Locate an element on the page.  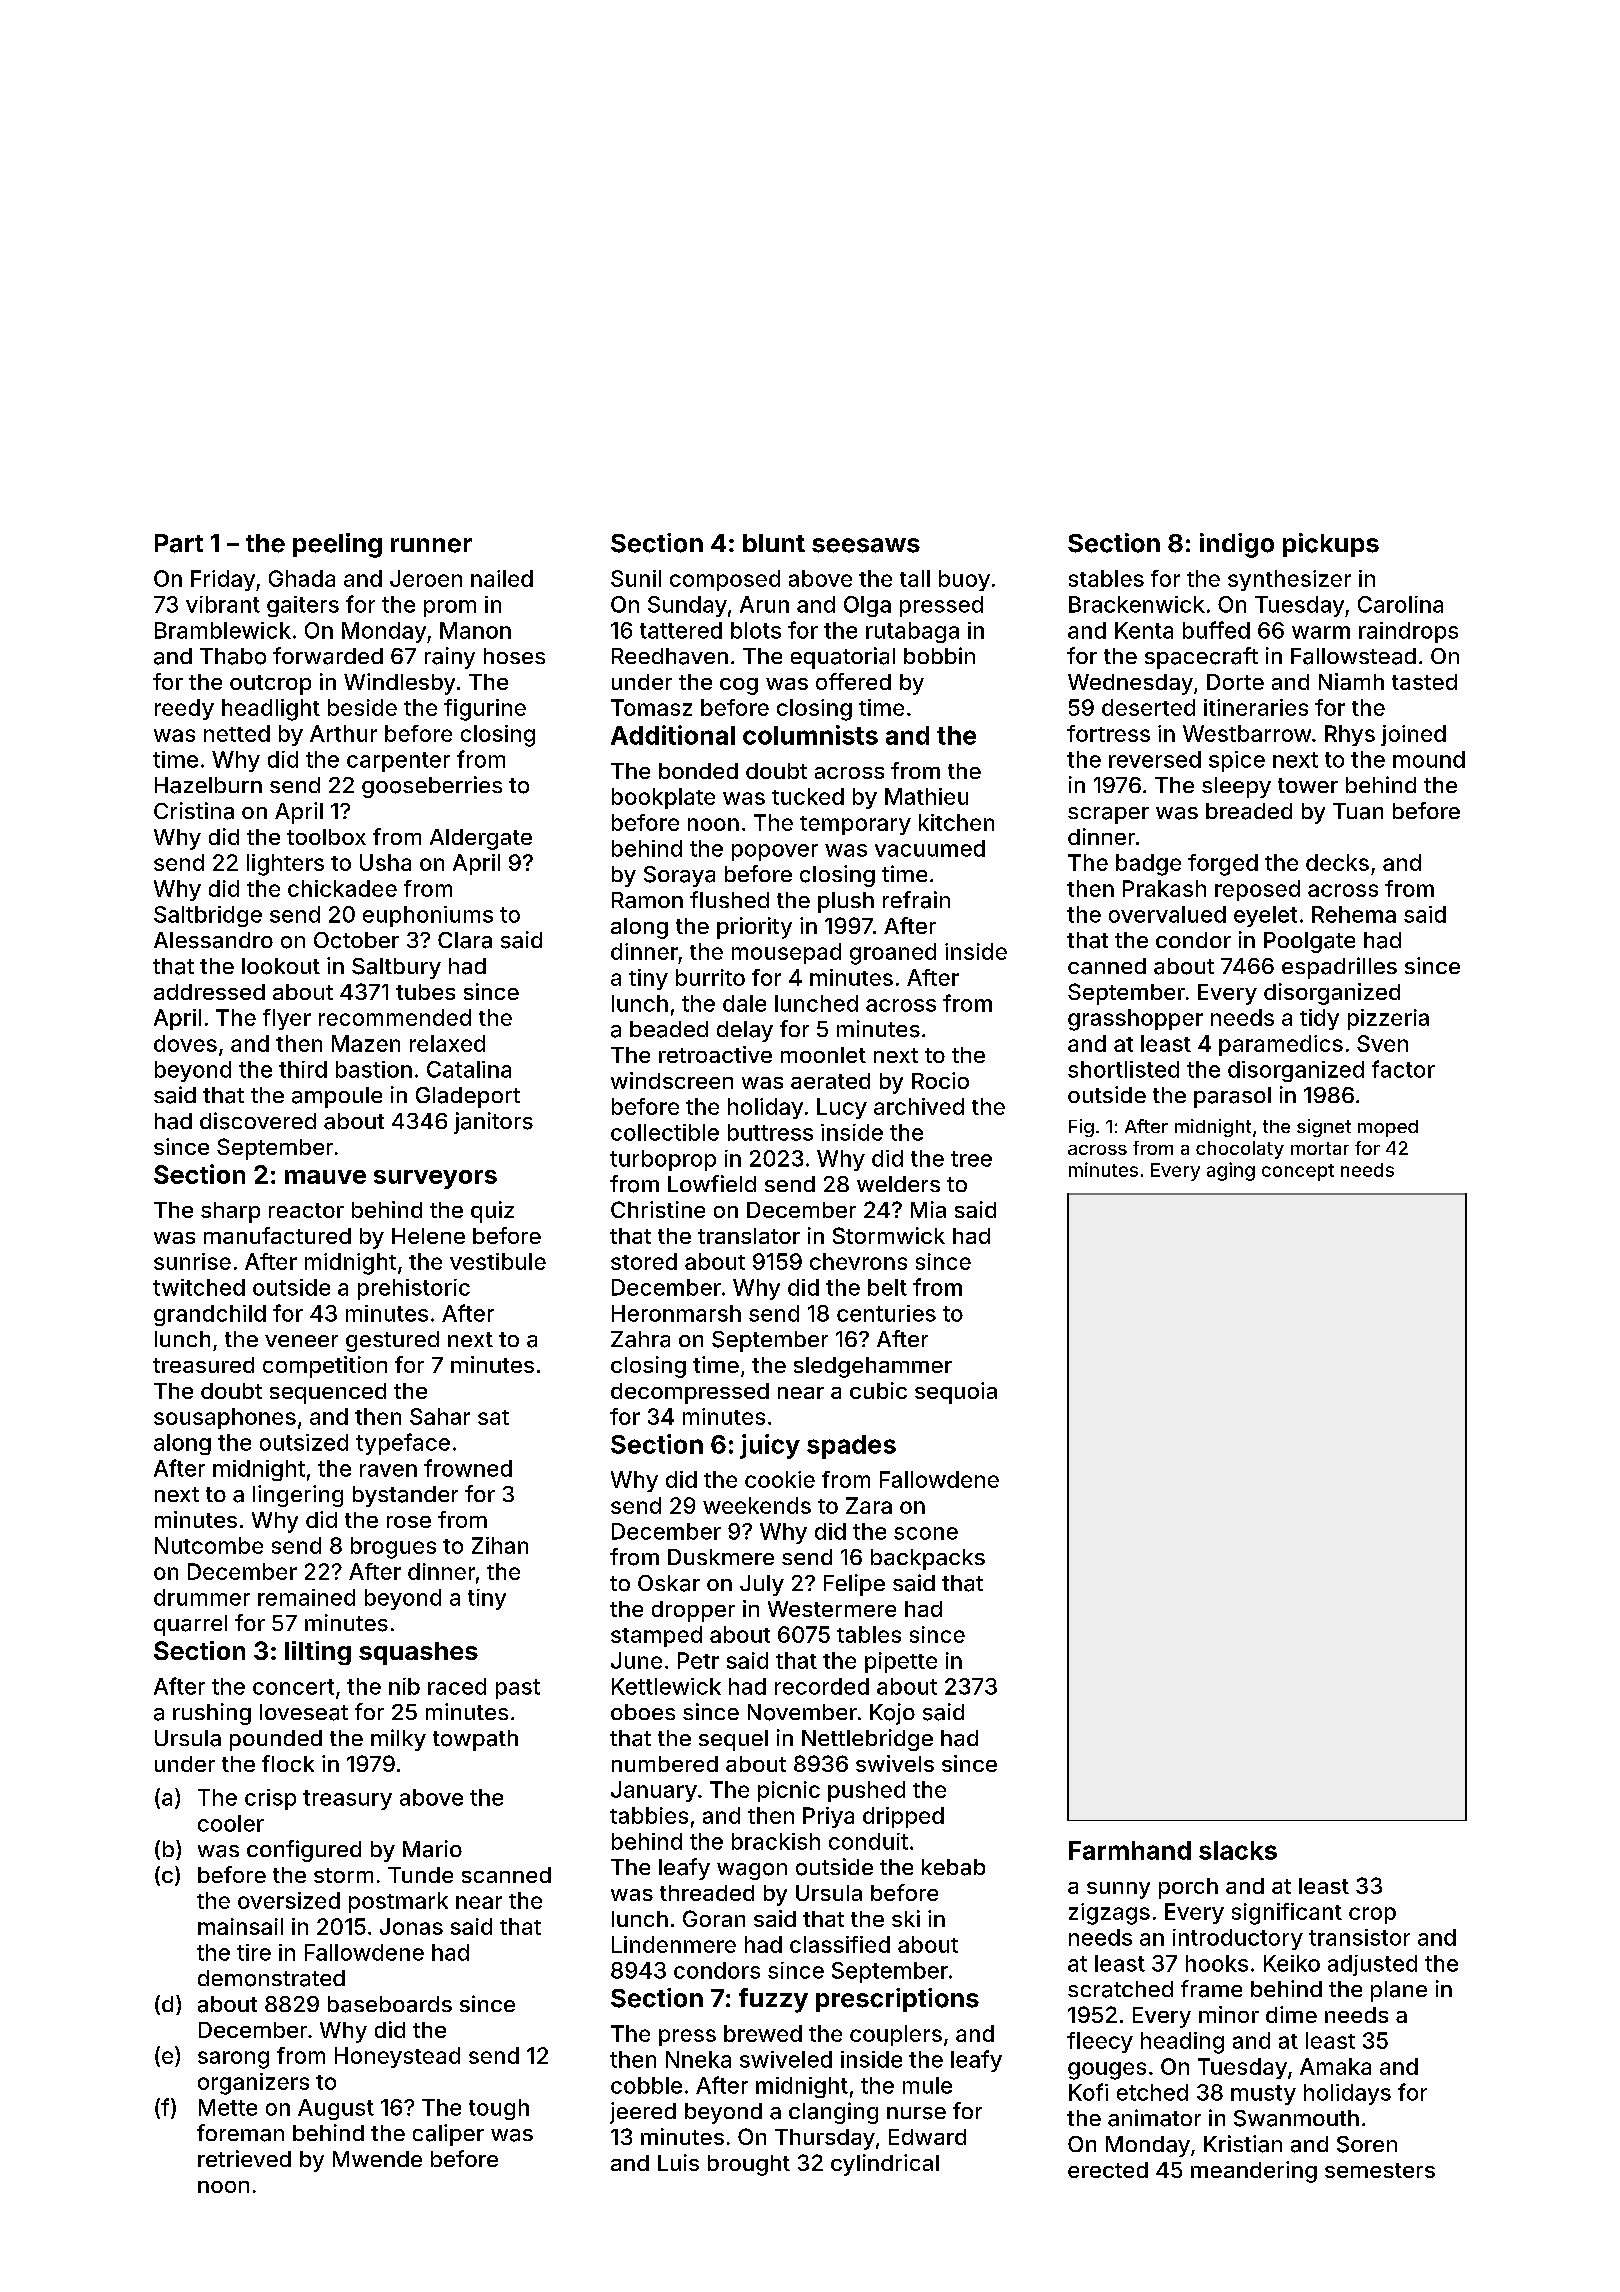
Mwende is located at coordinates (377, 2159).
